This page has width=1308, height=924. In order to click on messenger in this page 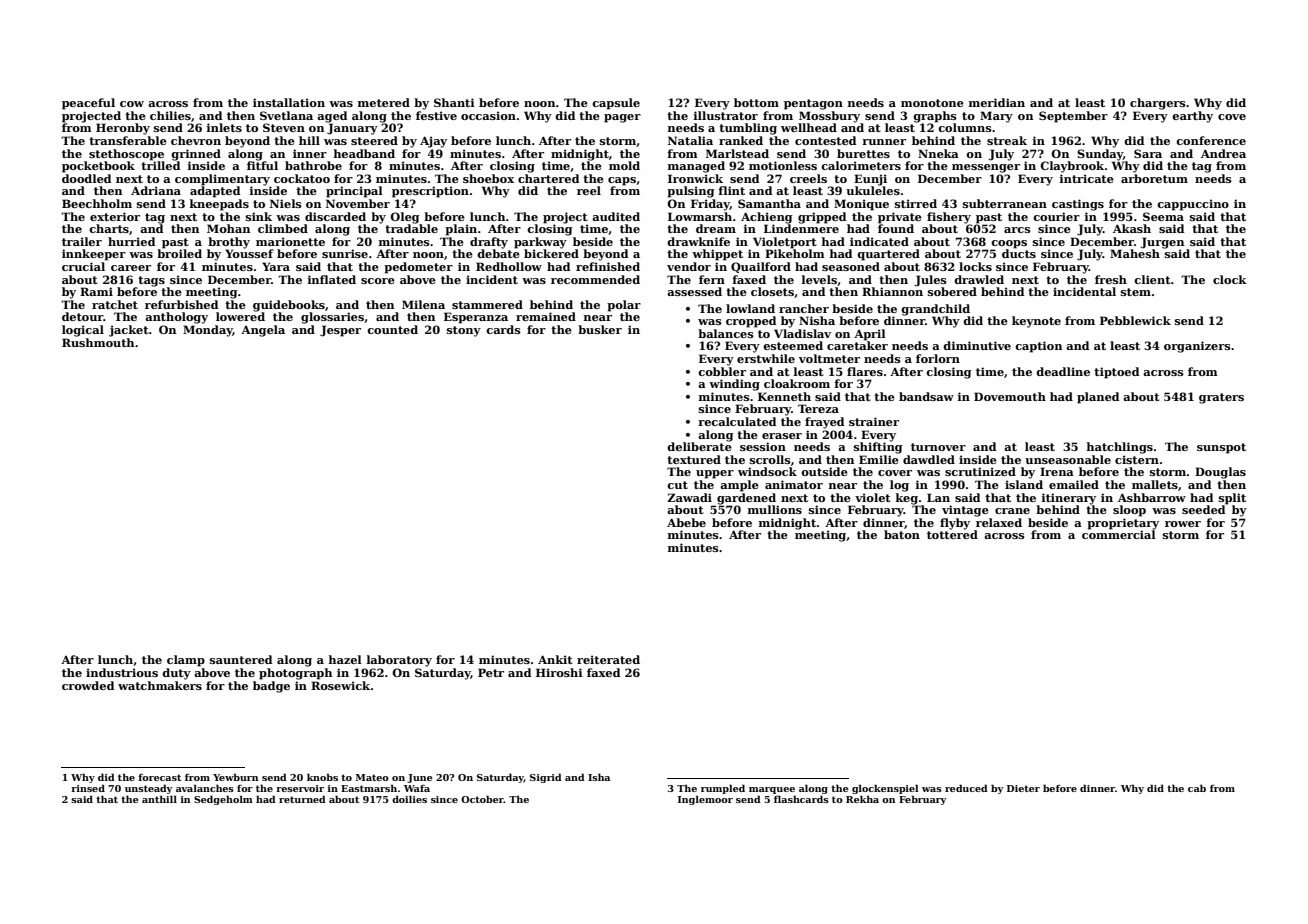, I will do `click(986, 168)`.
